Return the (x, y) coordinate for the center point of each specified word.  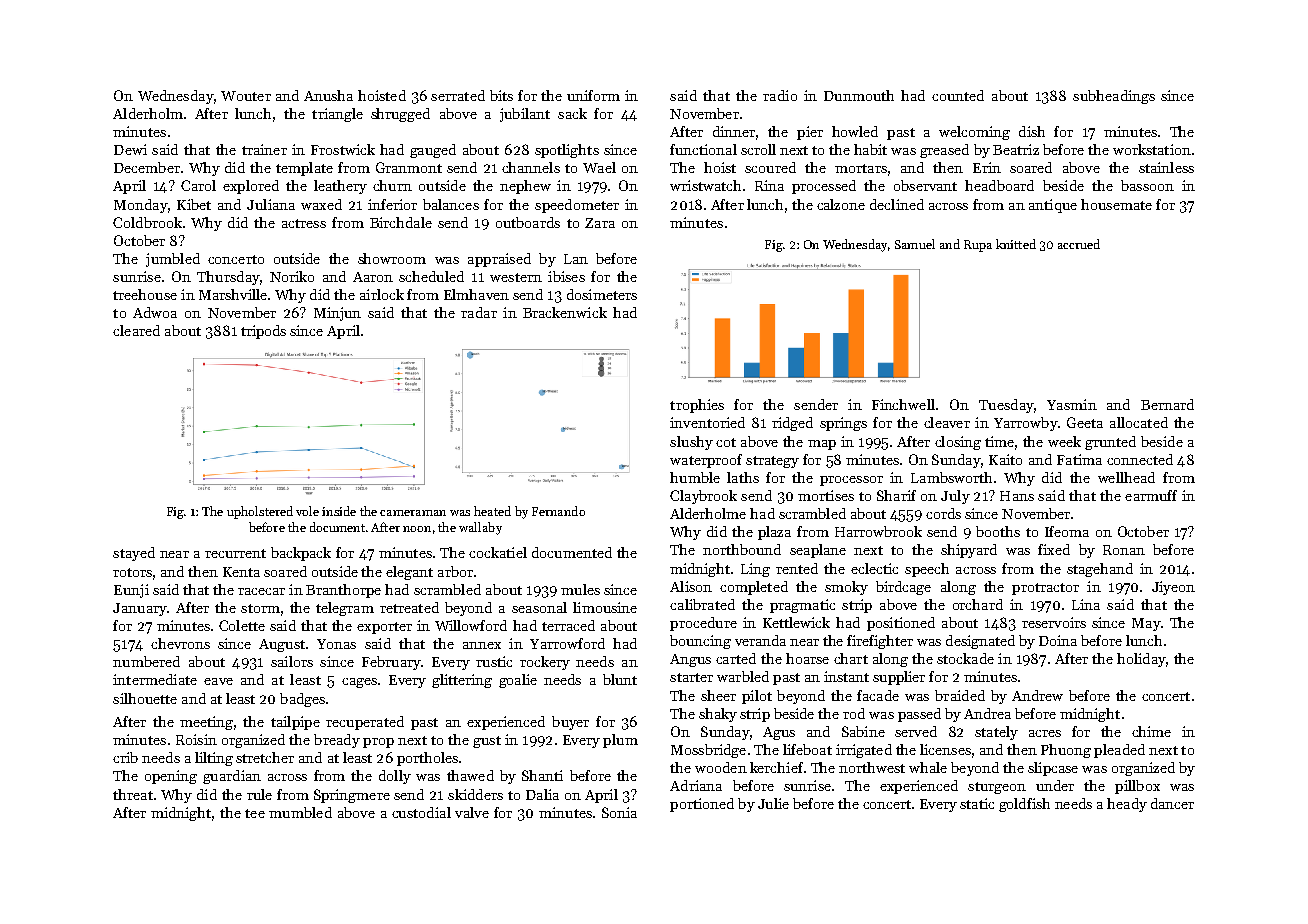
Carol (198, 185)
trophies (697, 406)
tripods (263, 332)
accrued (1079, 244)
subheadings (1114, 97)
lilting (214, 759)
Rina (769, 185)
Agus (779, 733)
